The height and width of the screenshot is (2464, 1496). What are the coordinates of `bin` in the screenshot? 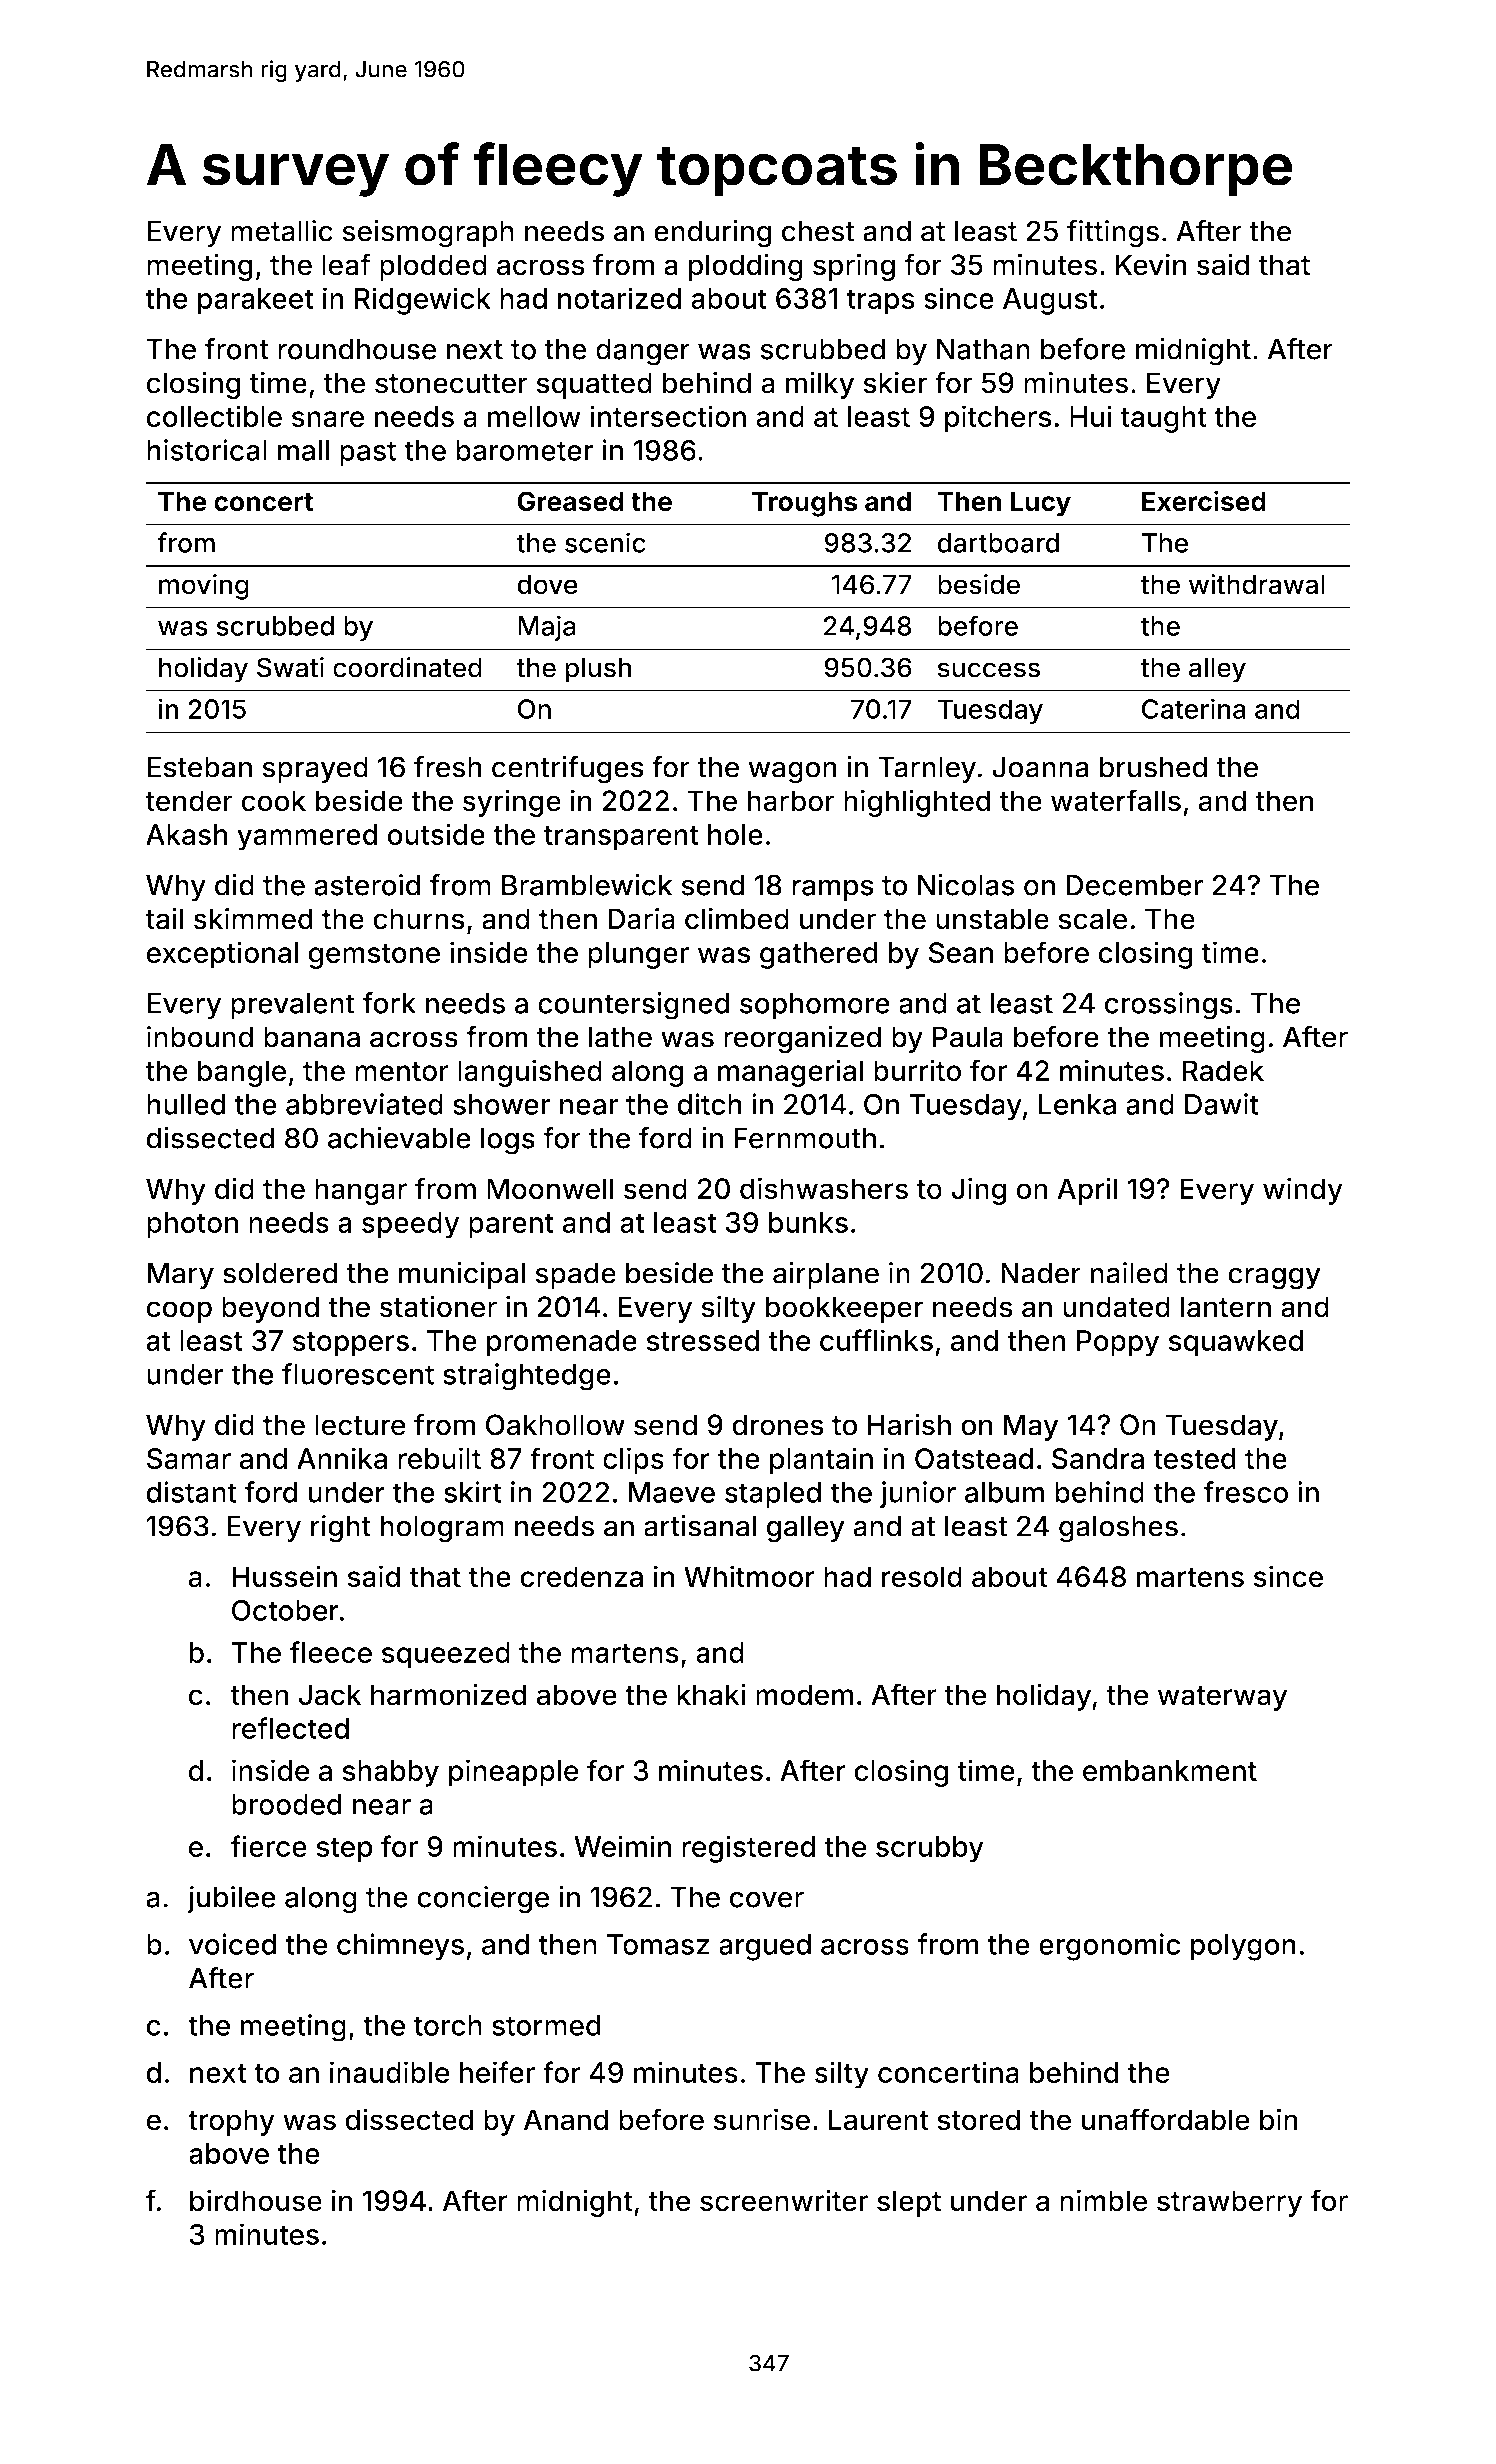 It's located at (1279, 2119).
